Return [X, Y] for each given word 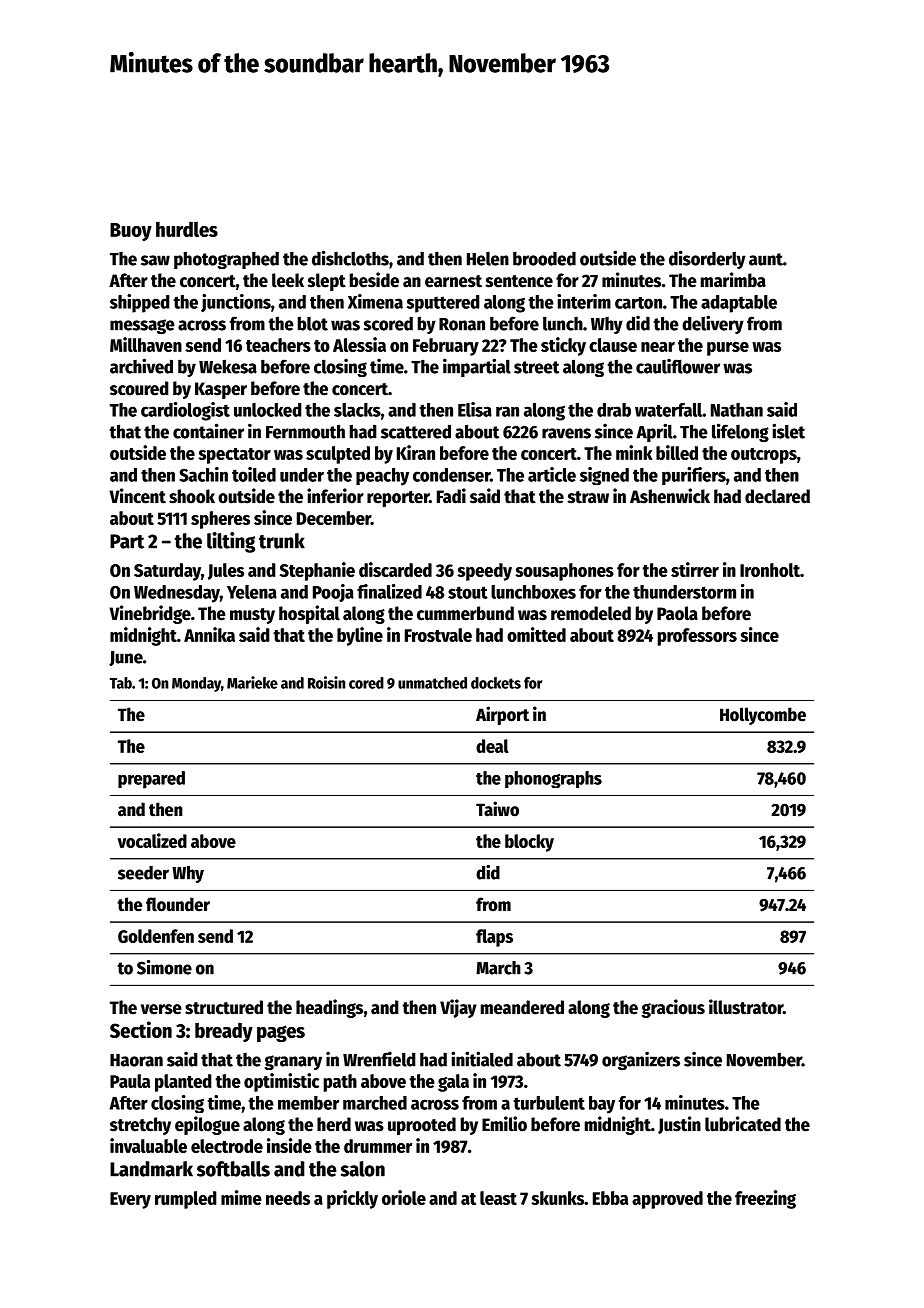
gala [453, 1083]
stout [468, 592]
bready [224, 1032]
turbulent [549, 1103]
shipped [140, 303]
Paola [677, 613]
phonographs [553, 779]
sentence [519, 281]
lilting [231, 542]
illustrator [746, 1007]
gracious [673, 1008]
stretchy [140, 1126]
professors [697, 637]
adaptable [739, 304]
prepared [151, 780]
